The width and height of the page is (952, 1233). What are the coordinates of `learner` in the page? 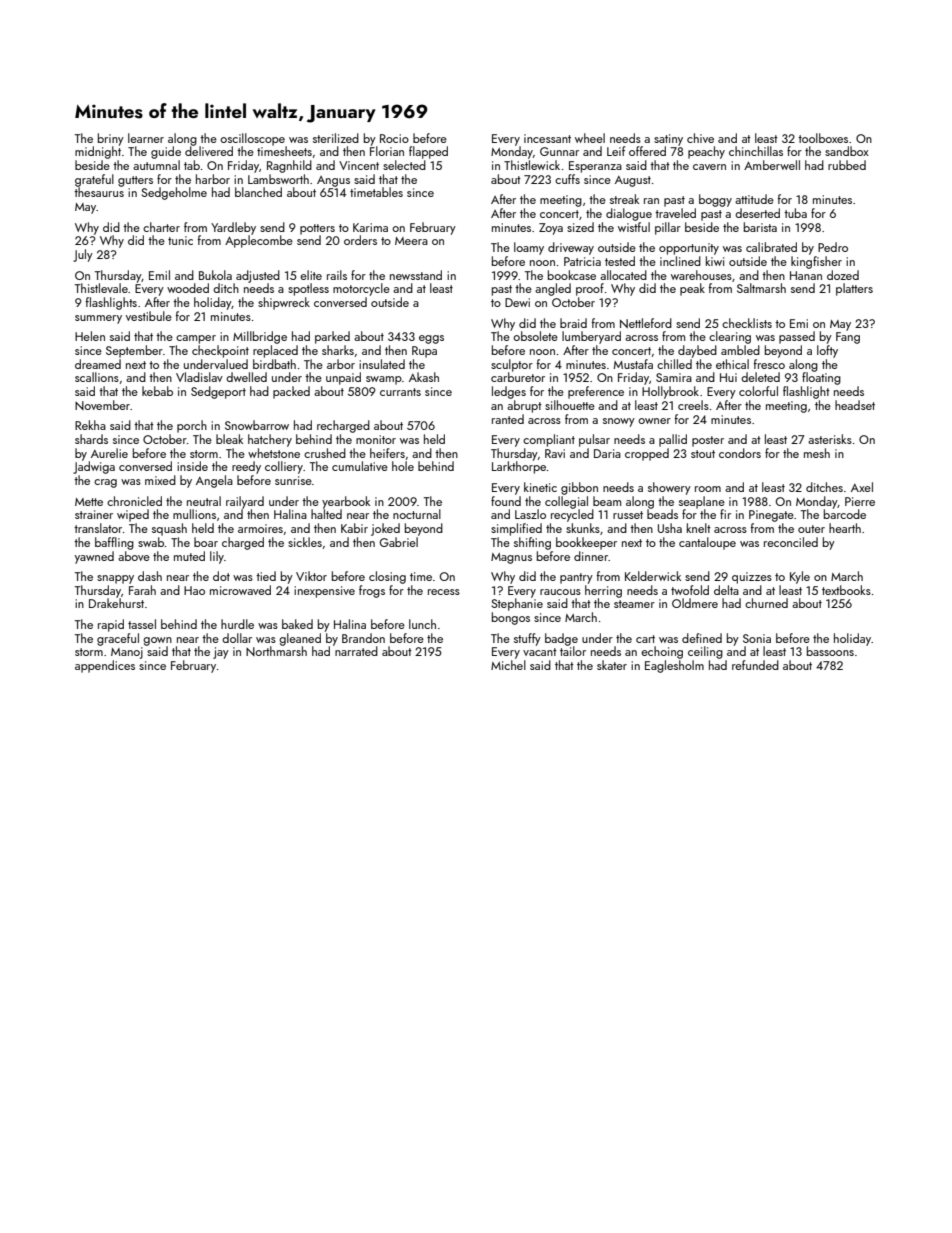 It's located at (146, 138).
